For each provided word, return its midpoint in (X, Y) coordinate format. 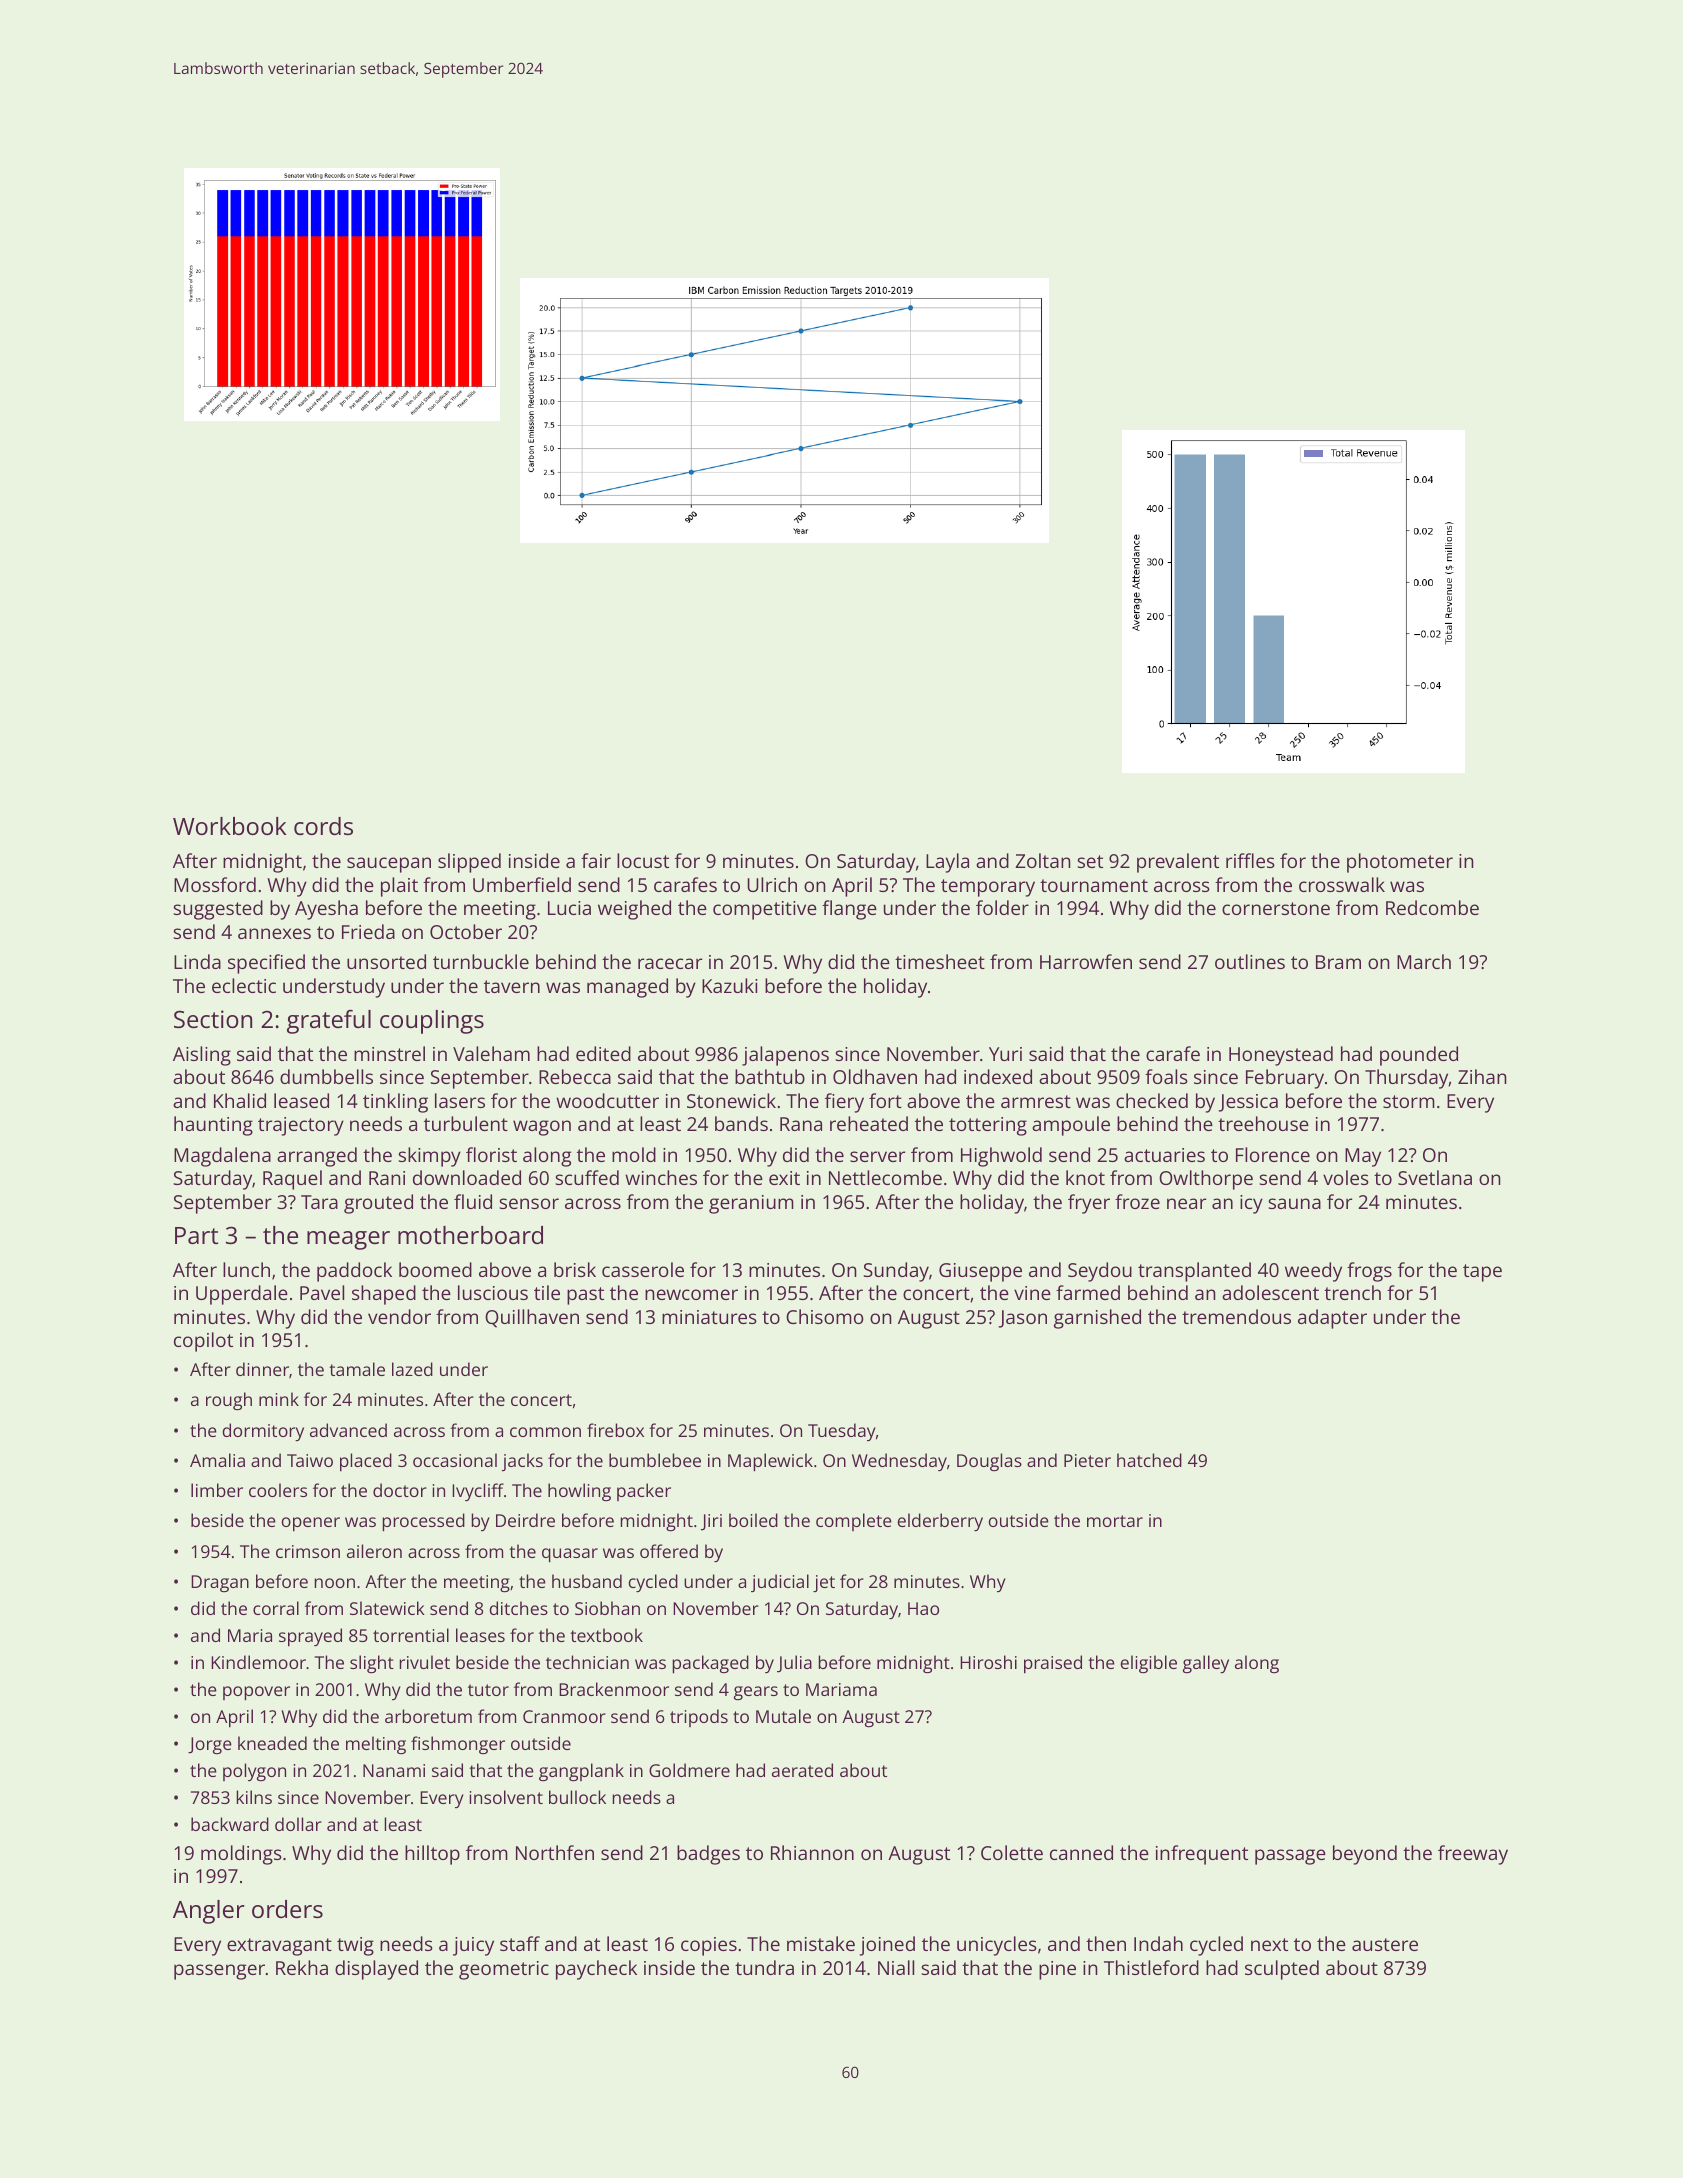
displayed (376, 1970)
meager (348, 1240)
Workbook (229, 826)
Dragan (220, 1583)
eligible (1149, 1664)
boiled (753, 1520)
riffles (1250, 860)
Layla (947, 863)
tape (1482, 1273)
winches (661, 1177)
